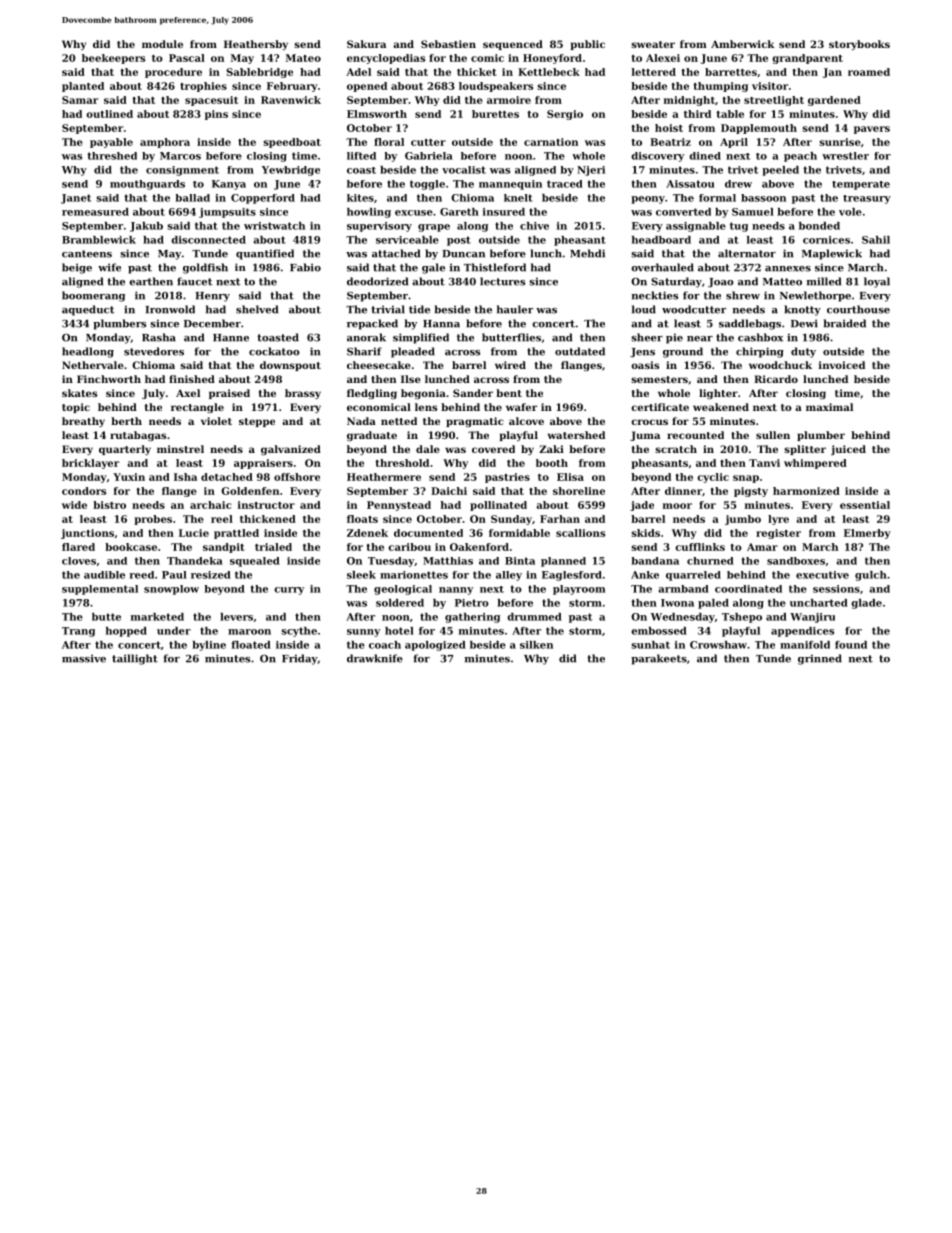 This screenshot has width=952, height=1233. What do you see at coordinates (579, 491) in the screenshot?
I see `shoreline` at bounding box center [579, 491].
